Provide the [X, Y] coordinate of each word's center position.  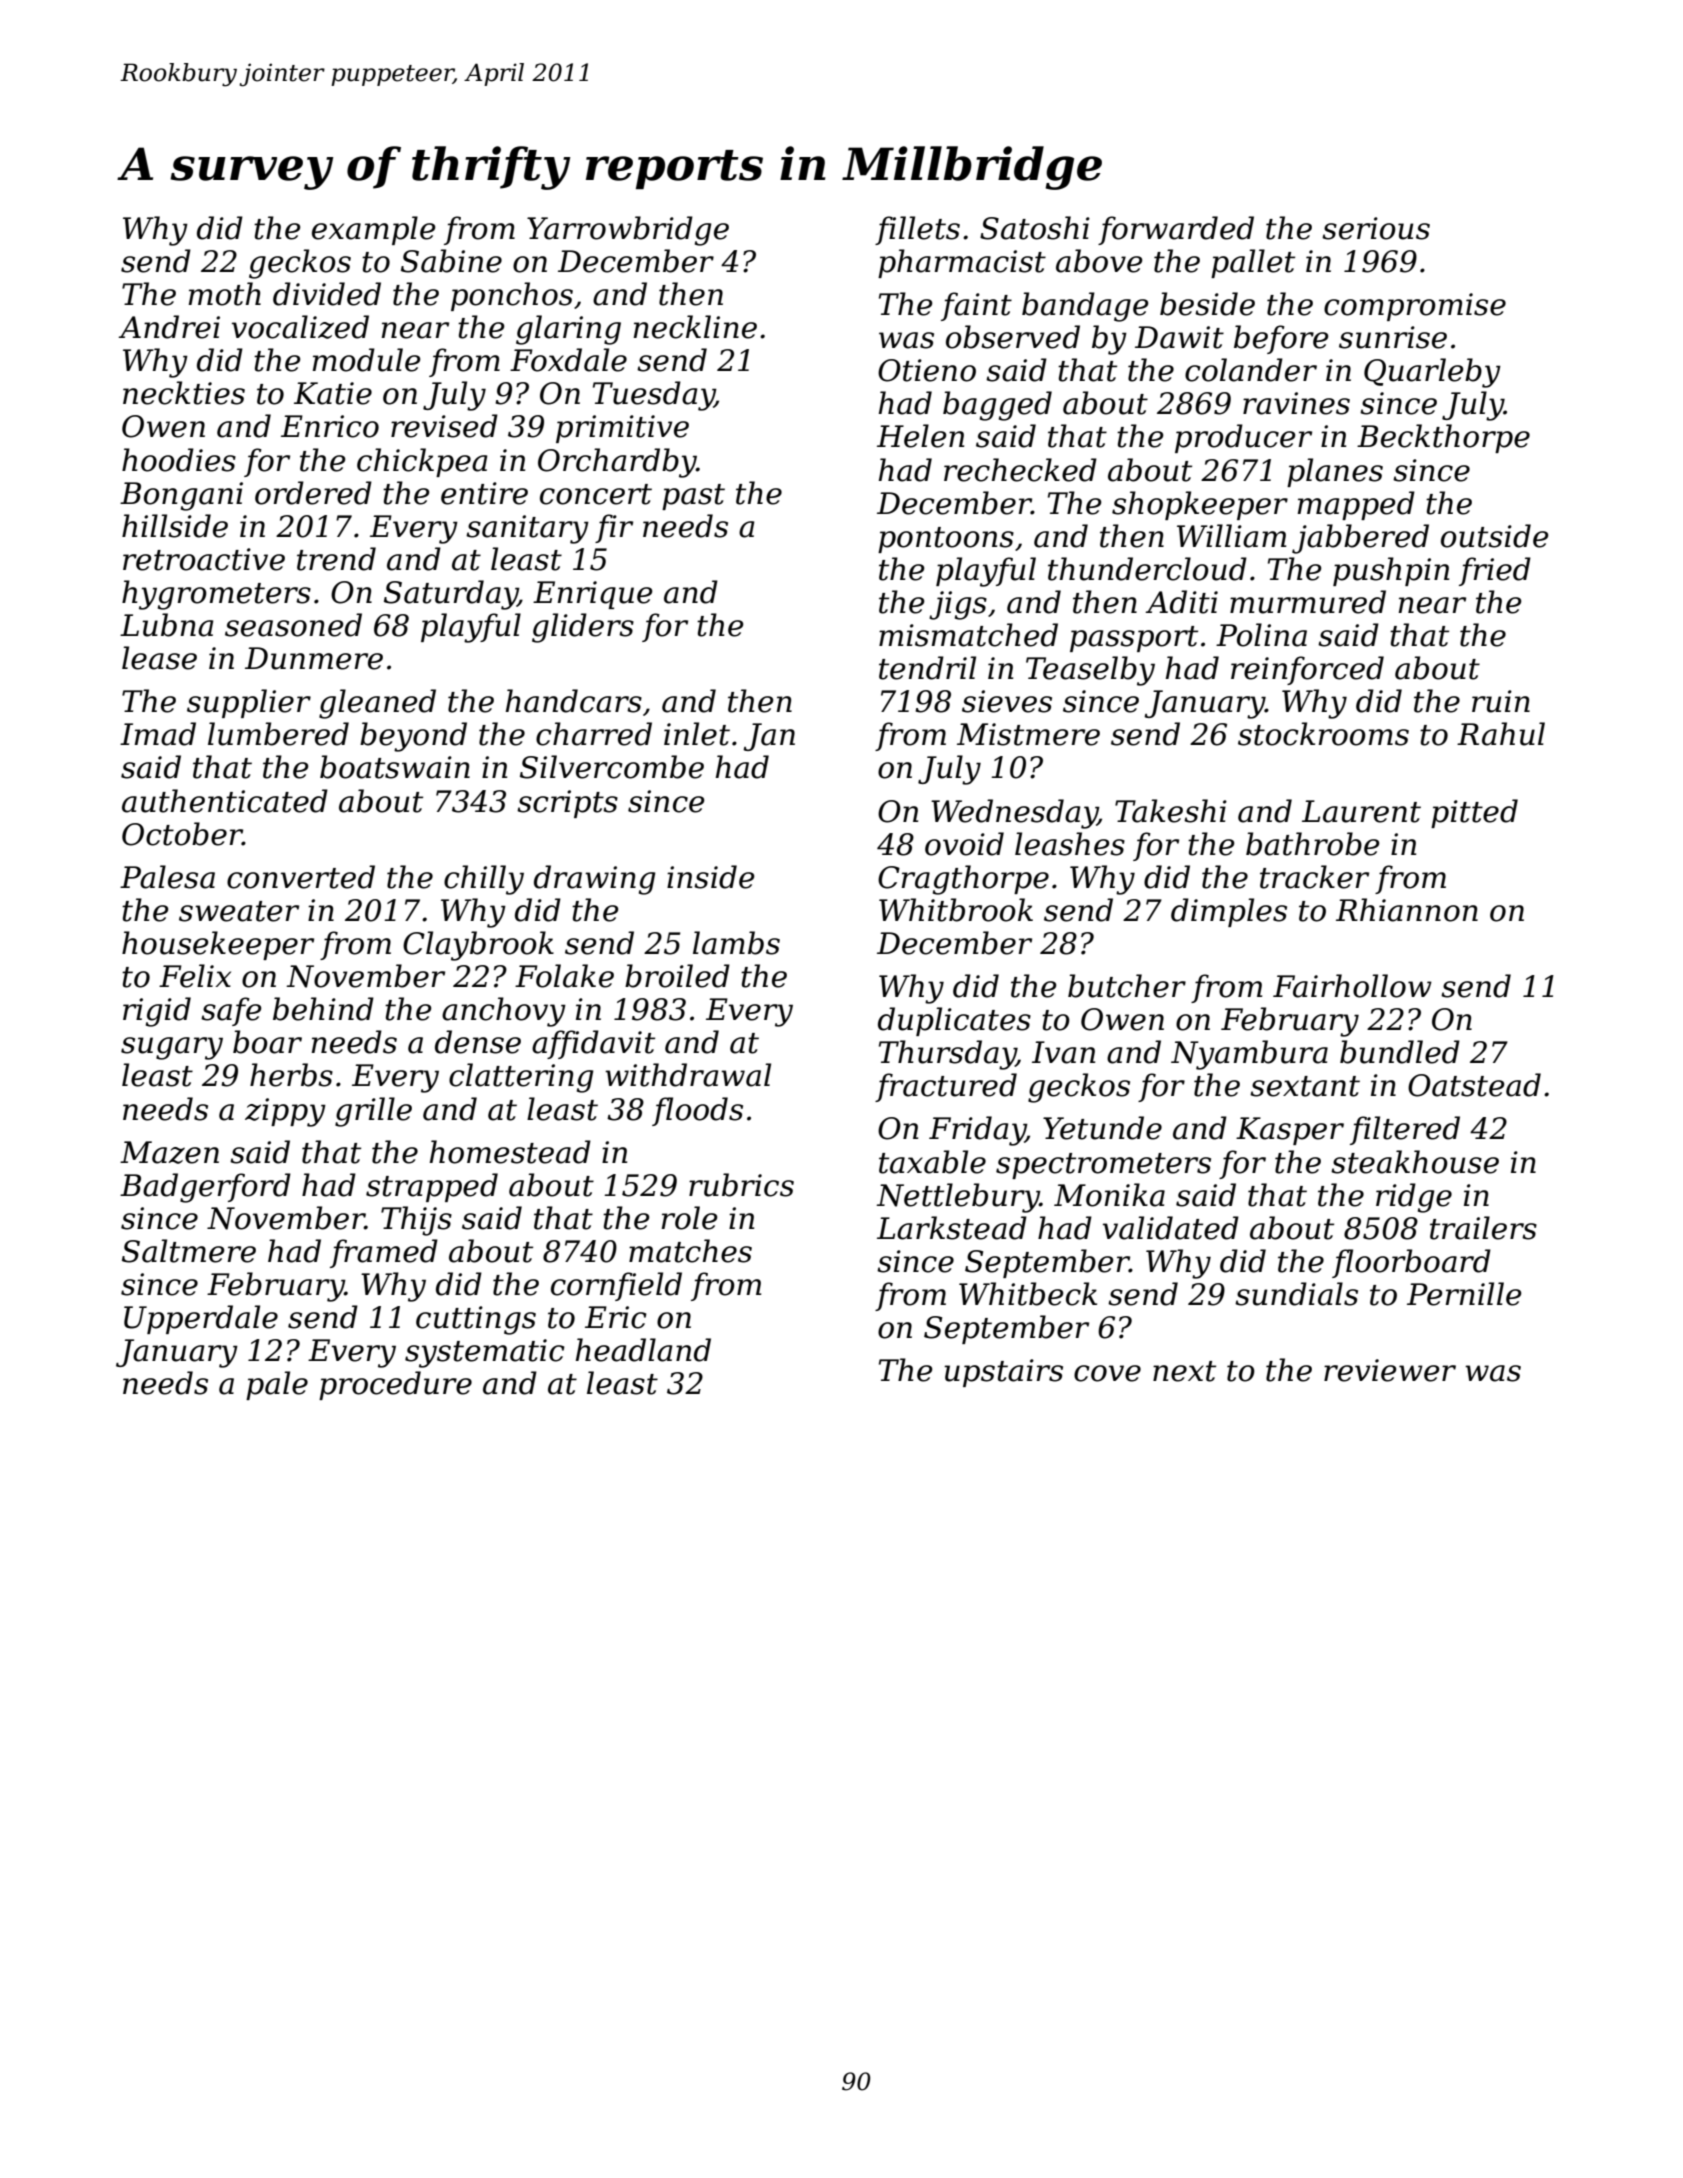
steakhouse [1415, 1162]
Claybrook [478, 946]
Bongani [181, 496]
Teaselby [1090, 671]
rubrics [741, 1185]
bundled [1400, 1052]
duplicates [954, 1021]
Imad [158, 734]
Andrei [169, 327]
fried [1495, 571]
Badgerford [205, 1188]
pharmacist [962, 263]
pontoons [946, 540]
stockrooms [1323, 734]
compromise [1415, 307]
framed [384, 1253]
